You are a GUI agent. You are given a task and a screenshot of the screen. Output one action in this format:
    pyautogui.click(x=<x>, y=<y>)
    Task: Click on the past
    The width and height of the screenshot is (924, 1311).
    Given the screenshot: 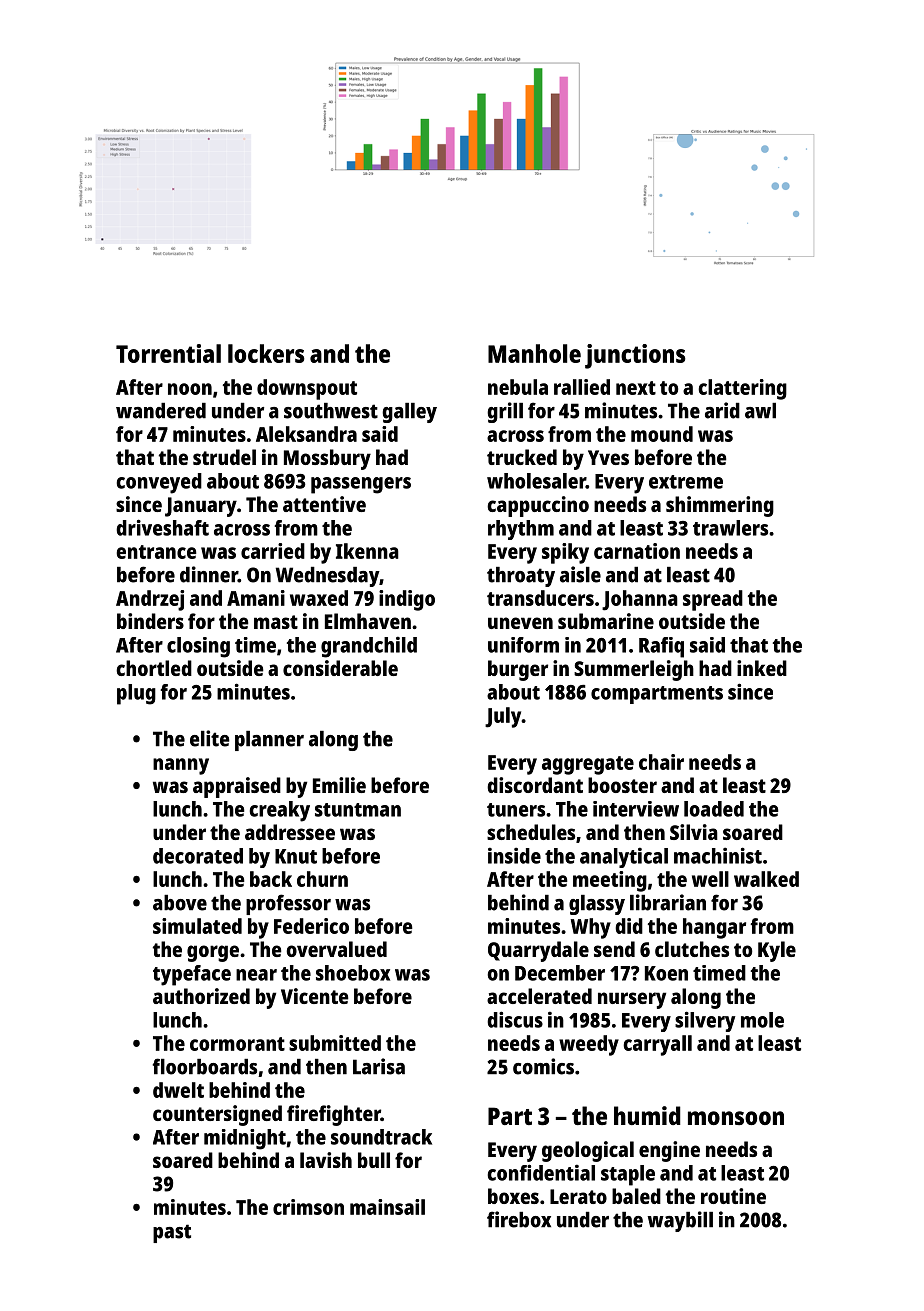 What is the action you would take?
    pyautogui.click(x=172, y=1233)
